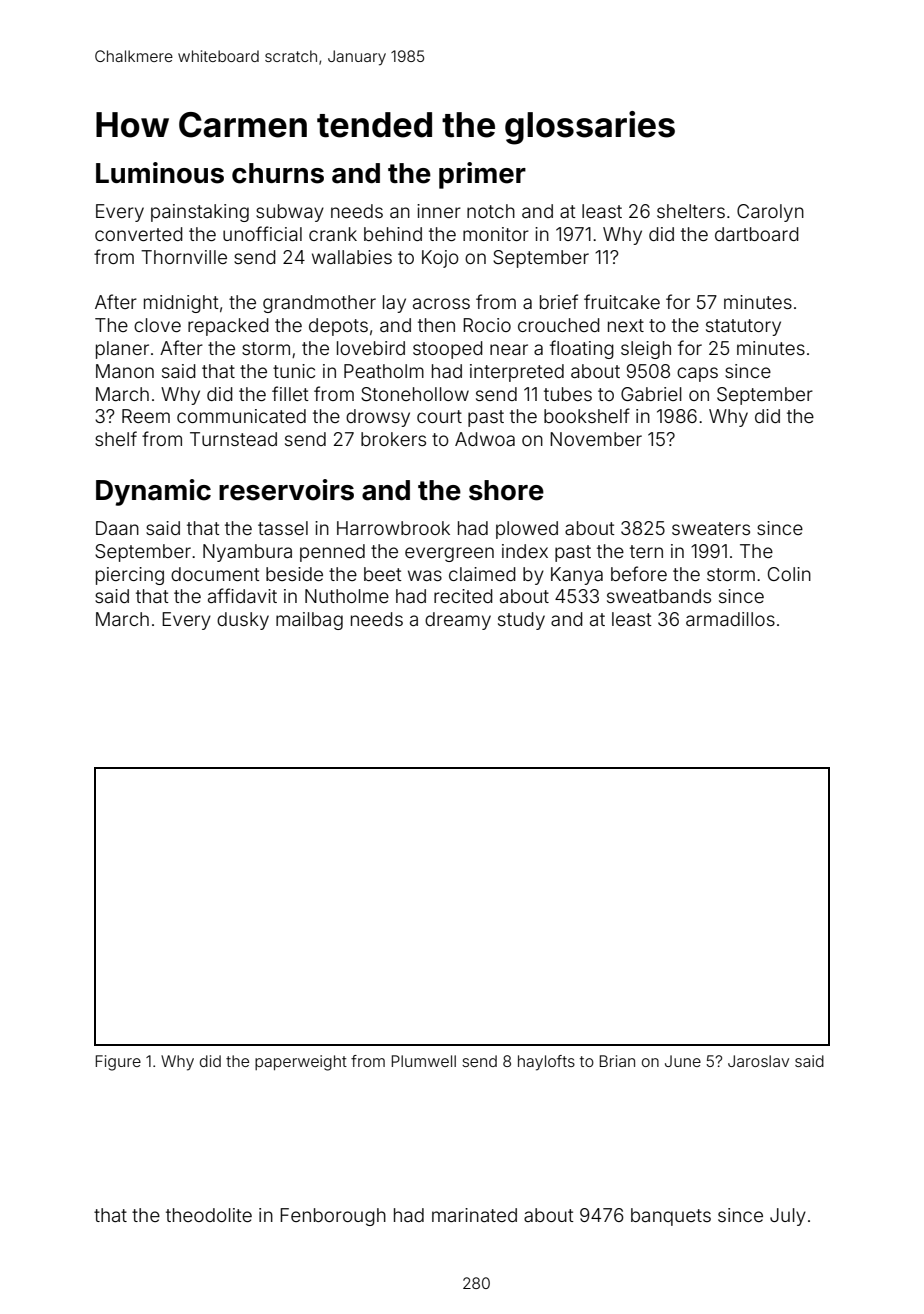  What do you see at coordinates (309, 621) in the screenshot?
I see `mailbag` at bounding box center [309, 621].
